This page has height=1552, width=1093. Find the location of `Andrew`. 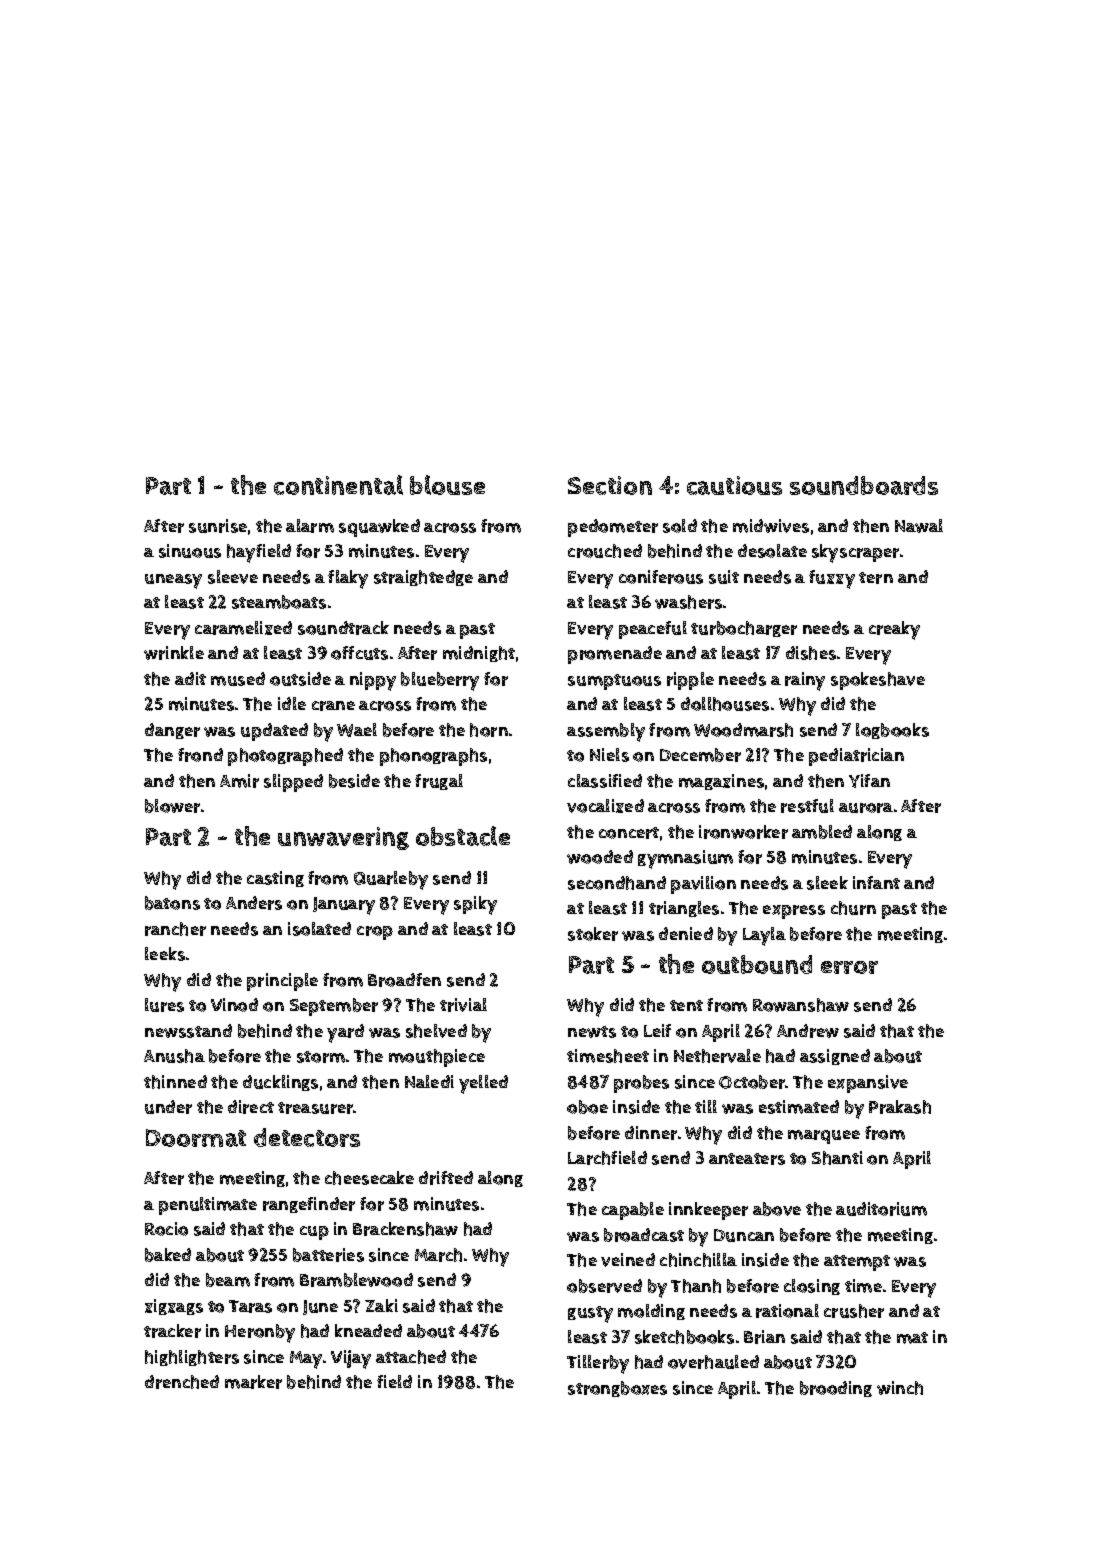

Andrew is located at coordinates (808, 1031).
